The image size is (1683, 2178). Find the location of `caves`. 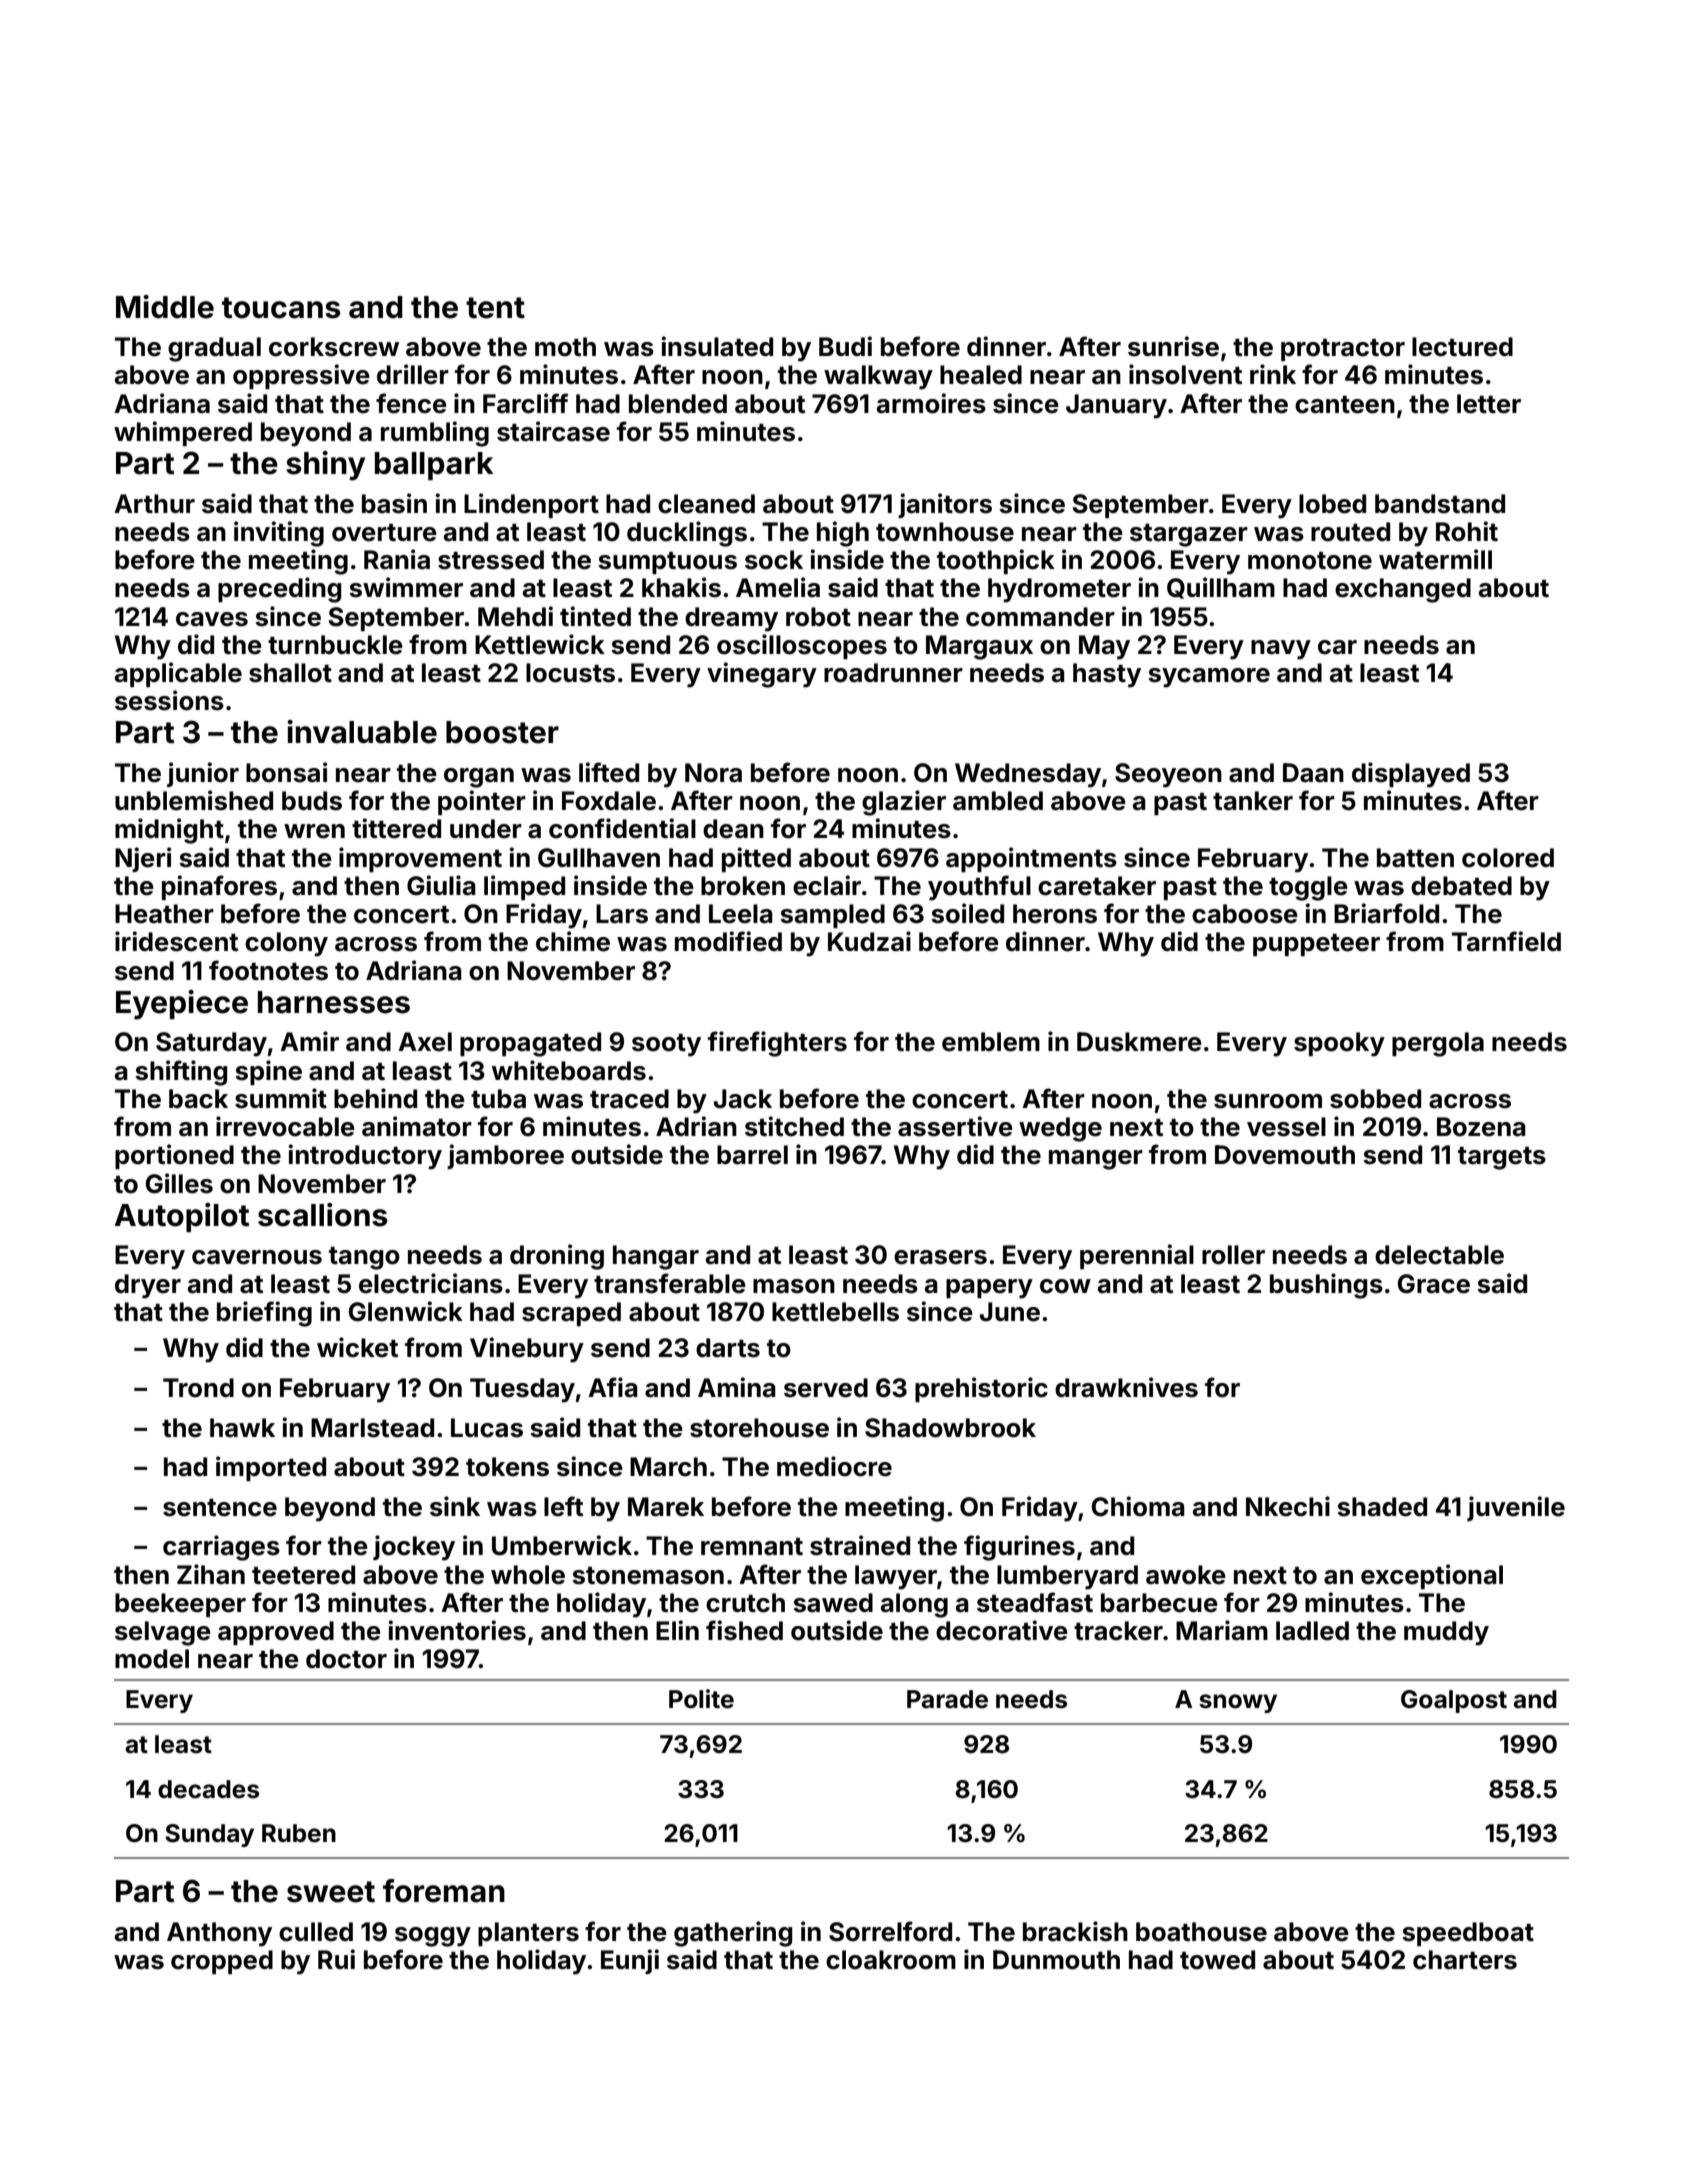

caves is located at coordinates (212, 619).
